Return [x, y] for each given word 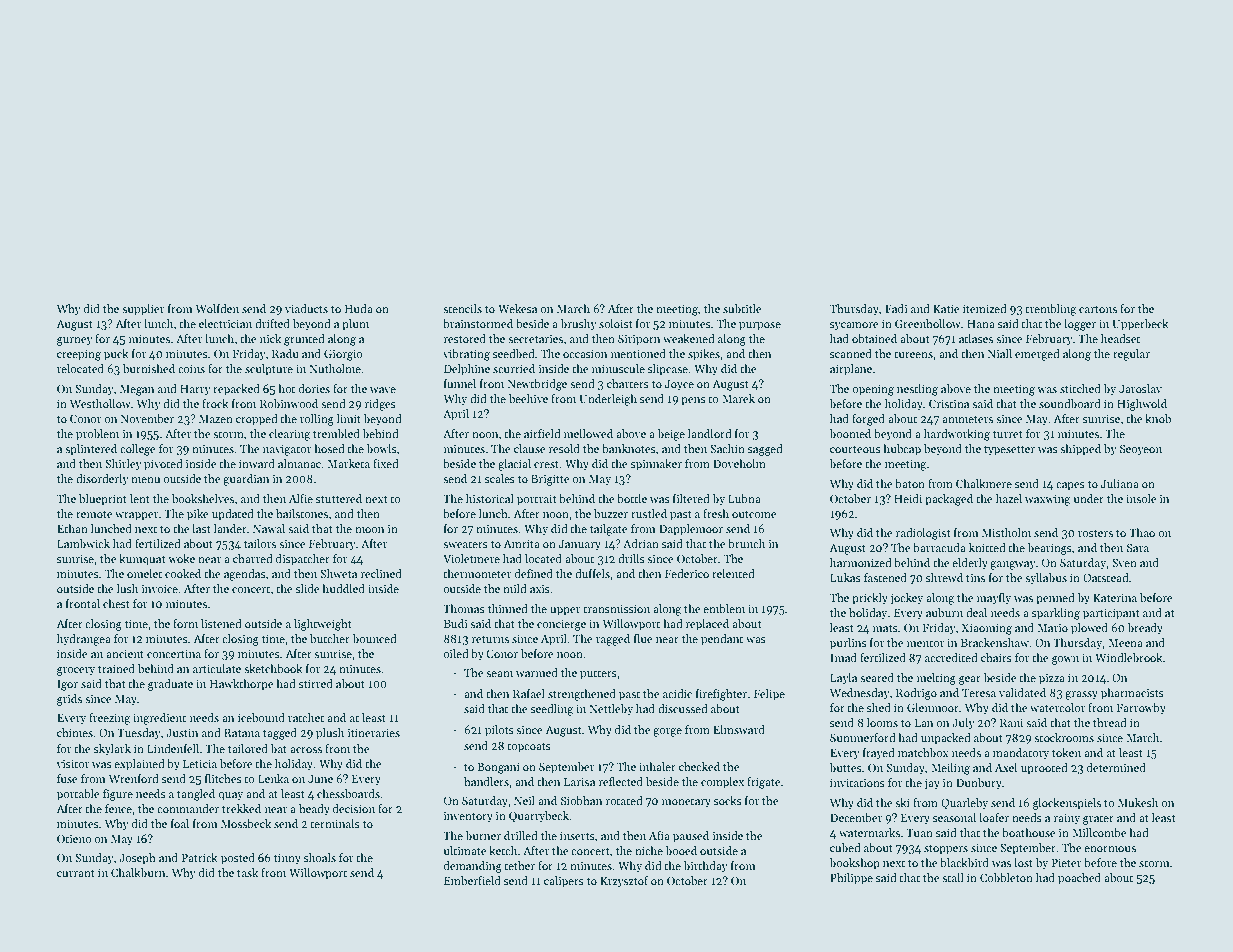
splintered [91, 450]
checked [699, 766]
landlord [710, 433]
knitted [987, 547]
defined [534, 573]
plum [355, 325]
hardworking [957, 435]
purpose [760, 326]
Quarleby [964, 804]
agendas [245, 575]
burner [483, 835]
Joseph [137, 859]
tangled [196, 795]
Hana [981, 324]
